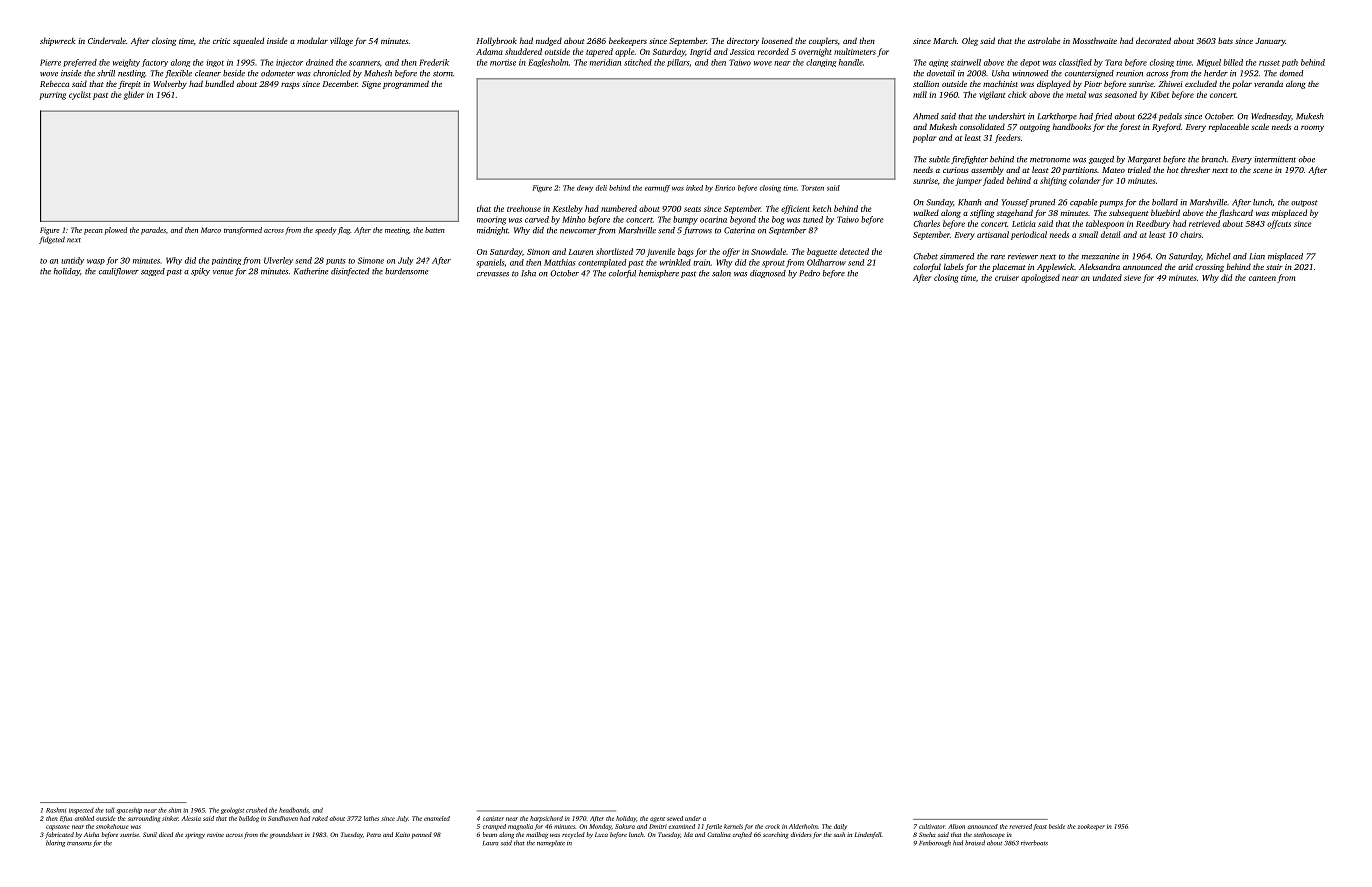  Describe the element at coordinates (970, 41) in the screenshot. I see `Oleg` at that location.
